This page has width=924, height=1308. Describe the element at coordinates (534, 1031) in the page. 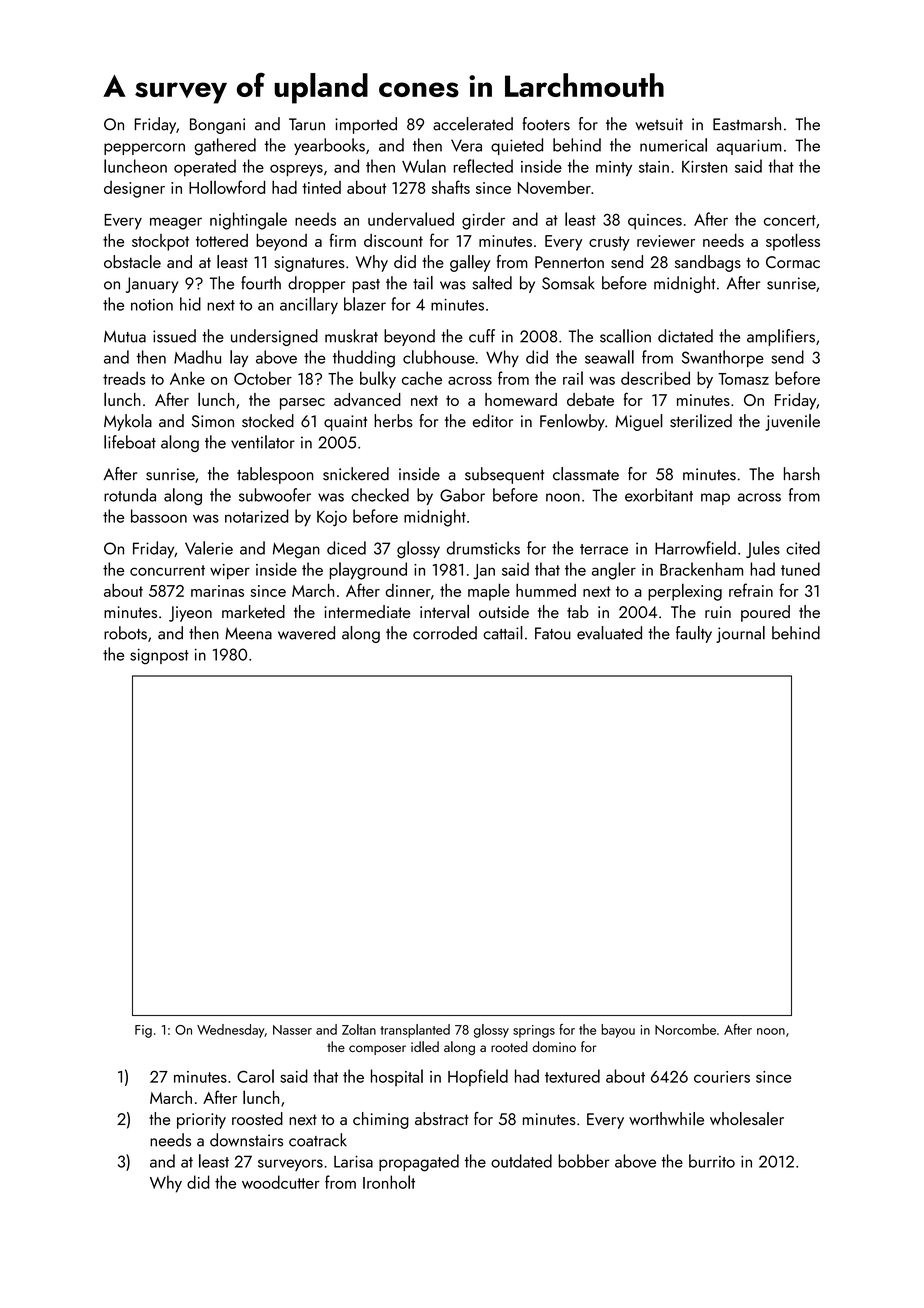

I see `springs` at that location.
